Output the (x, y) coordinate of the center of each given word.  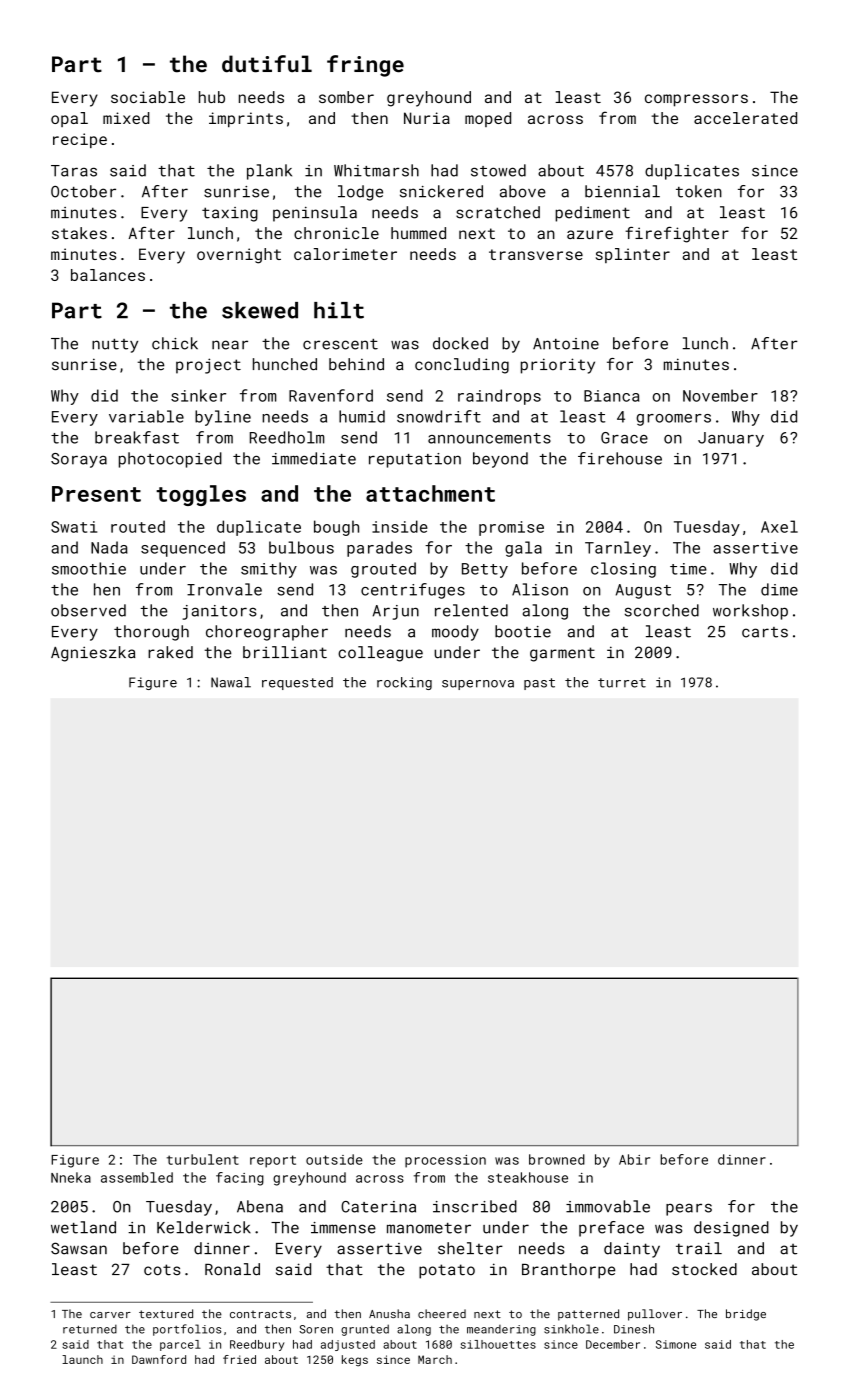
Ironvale (224, 589)
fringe (365, 66)
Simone (676, 1344)
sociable (148, 97)
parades (379, 549)
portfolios (187, 1330)
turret (622, 683)
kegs (355, 1361)
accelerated (745, 118)
